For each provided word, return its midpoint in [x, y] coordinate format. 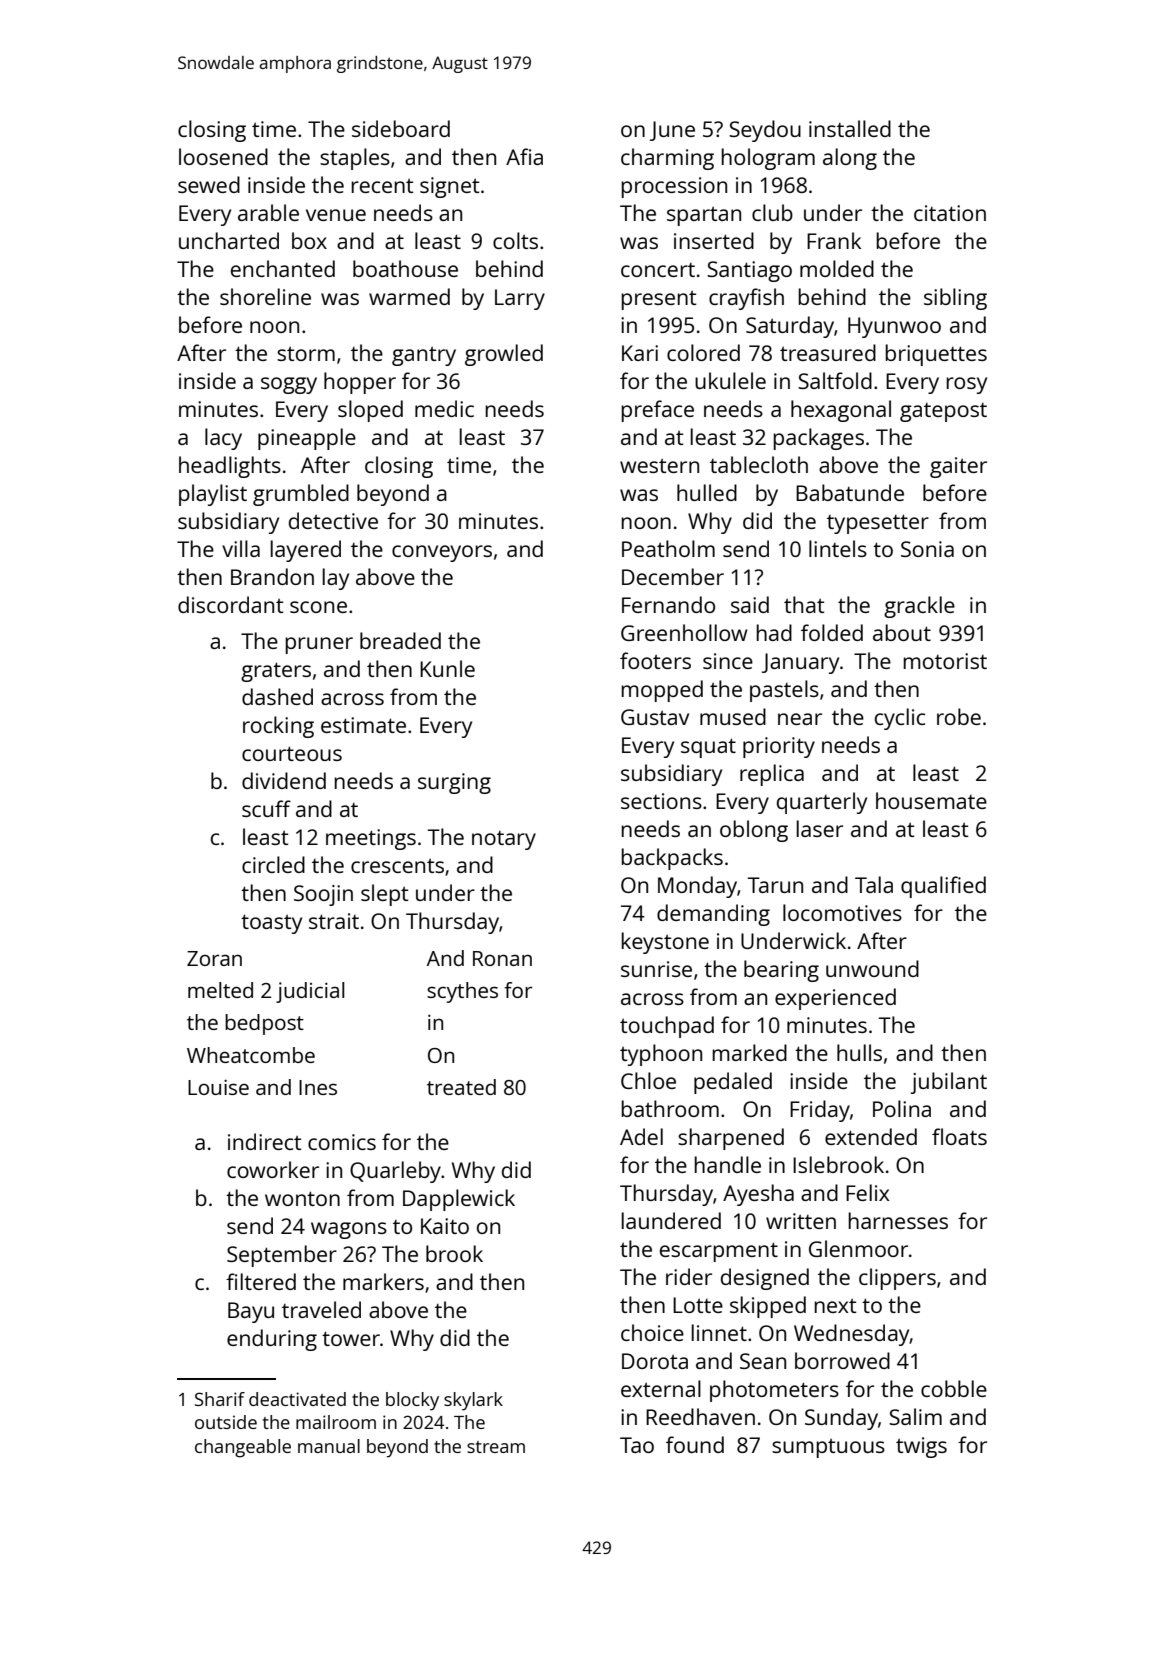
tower [351, 1338]
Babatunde [850, 492]
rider [689, 1276]
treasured [828, 352]
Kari [640, 353]
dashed [277, 696]
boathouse [405, 268]
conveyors [442, 553]
